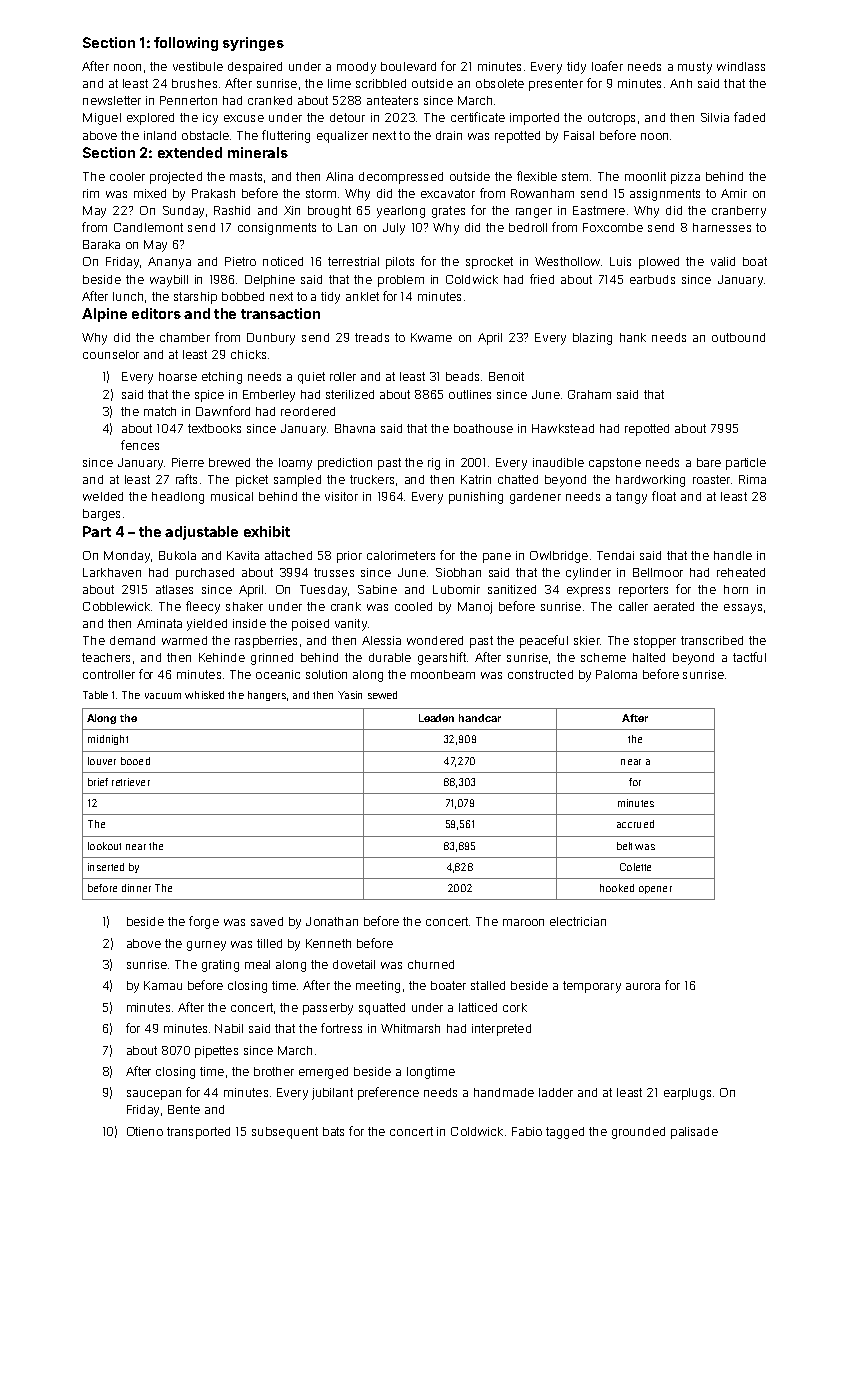  I want to click on saucepan, so click(154, 1095).
